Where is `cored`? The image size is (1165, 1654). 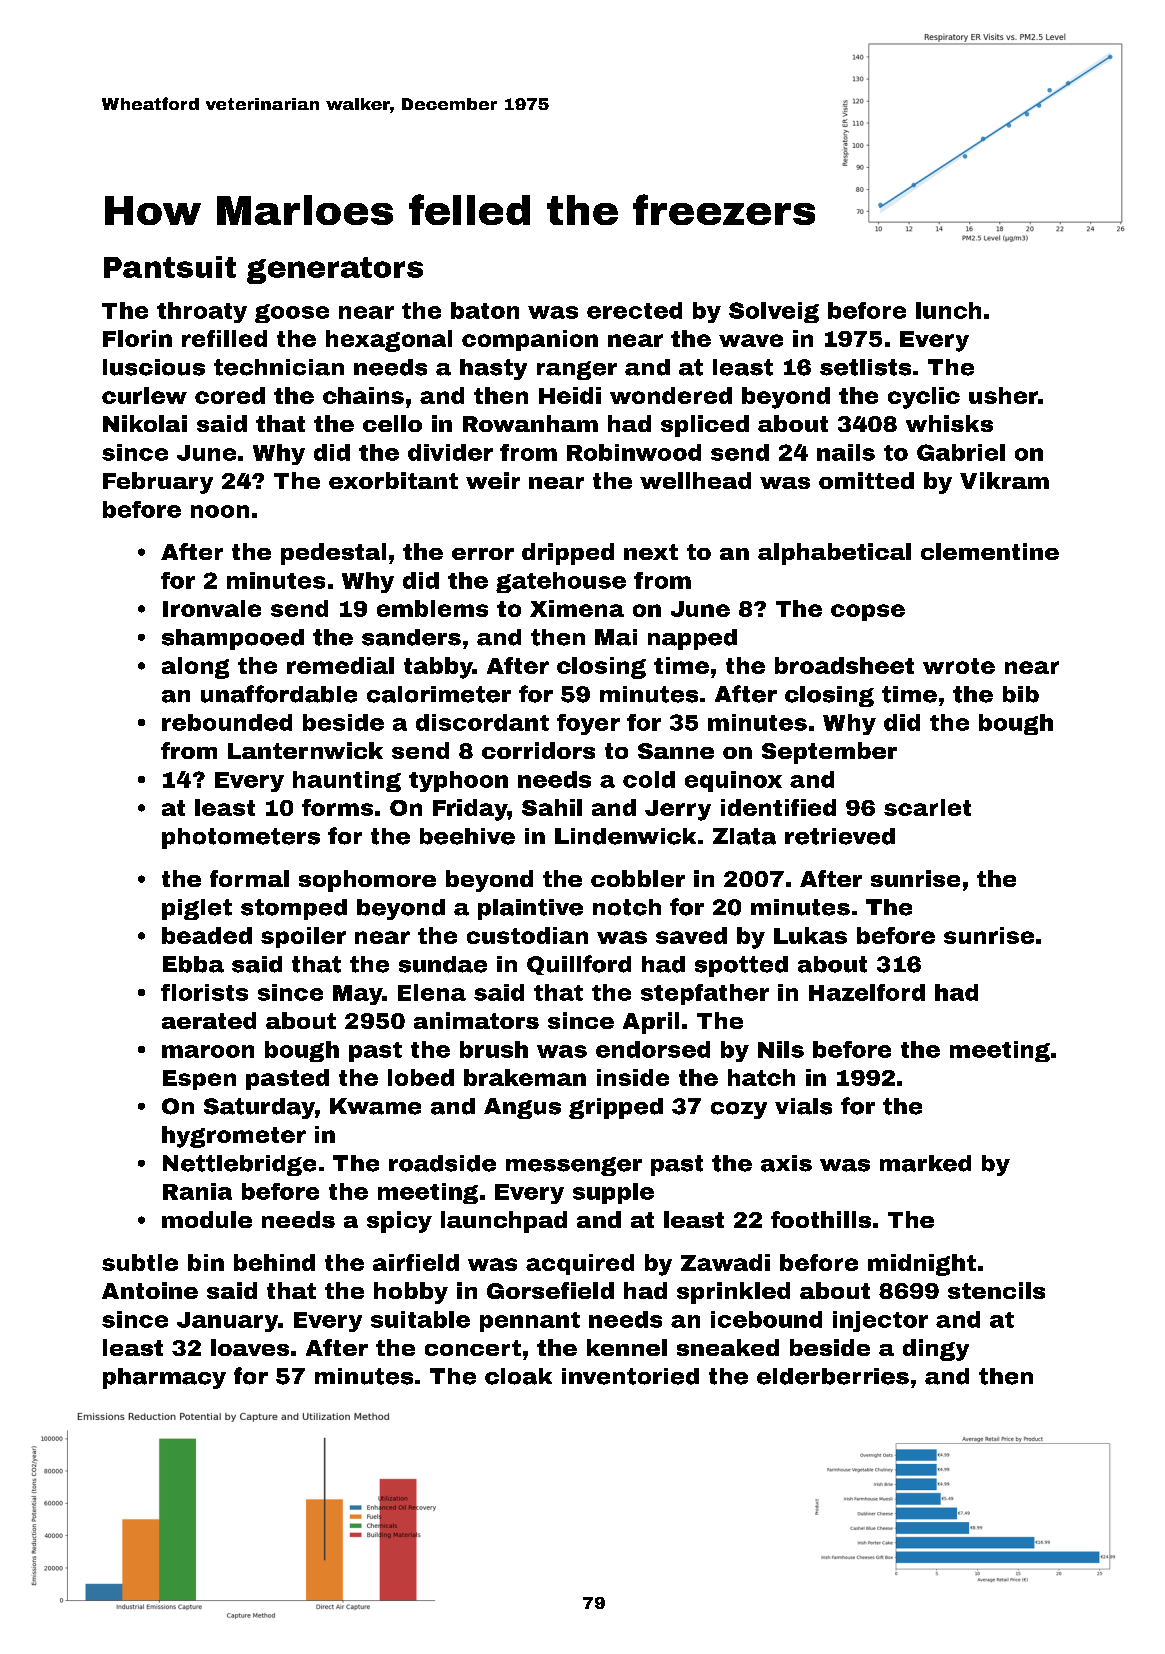 cored is located at coordinates (230, 395).
